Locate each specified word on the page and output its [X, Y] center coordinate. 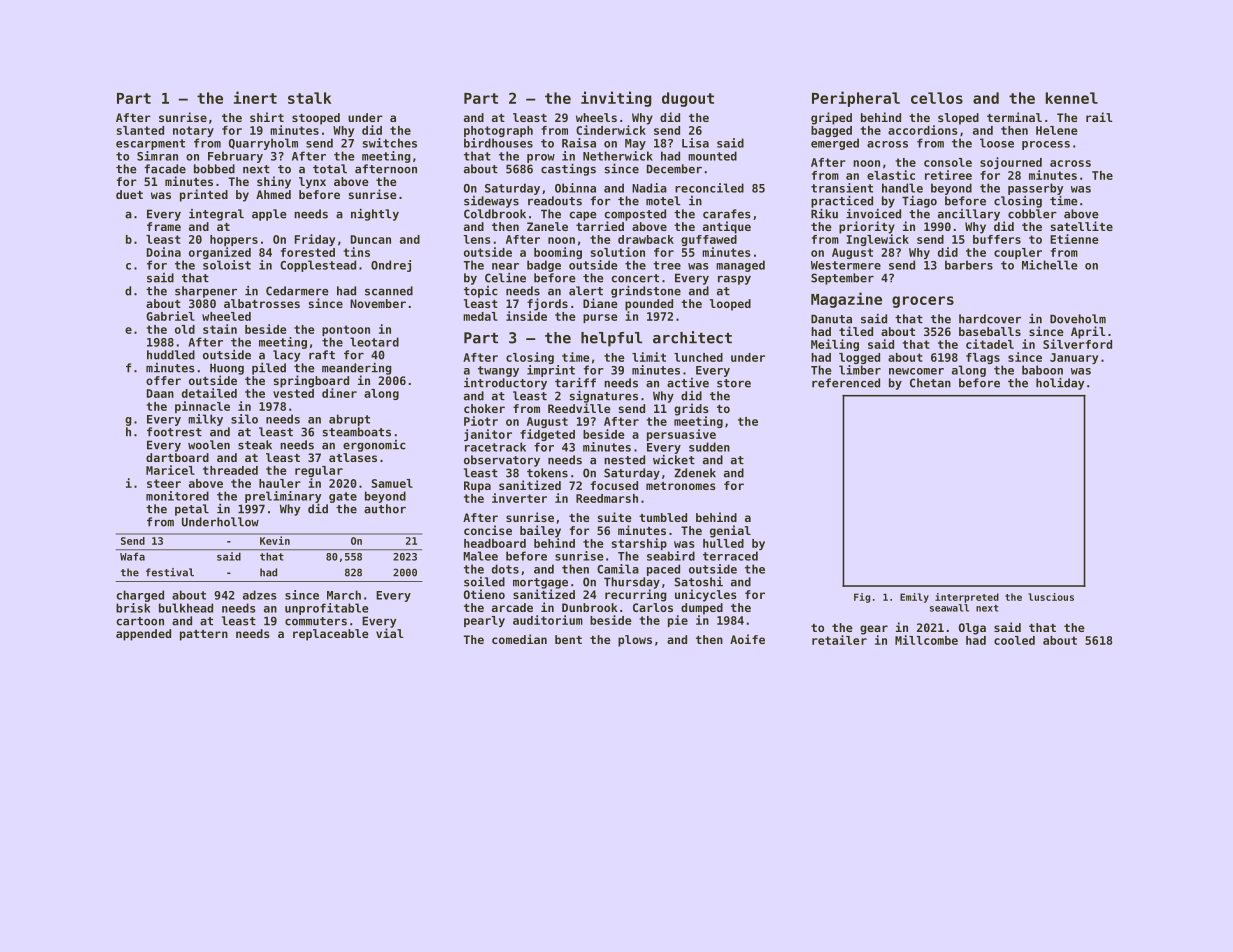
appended [143, 635]
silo [244, 419]
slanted [140, 130]
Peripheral [856, 99]
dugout [688, 99]
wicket [674, 460]
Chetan [930, 383]
